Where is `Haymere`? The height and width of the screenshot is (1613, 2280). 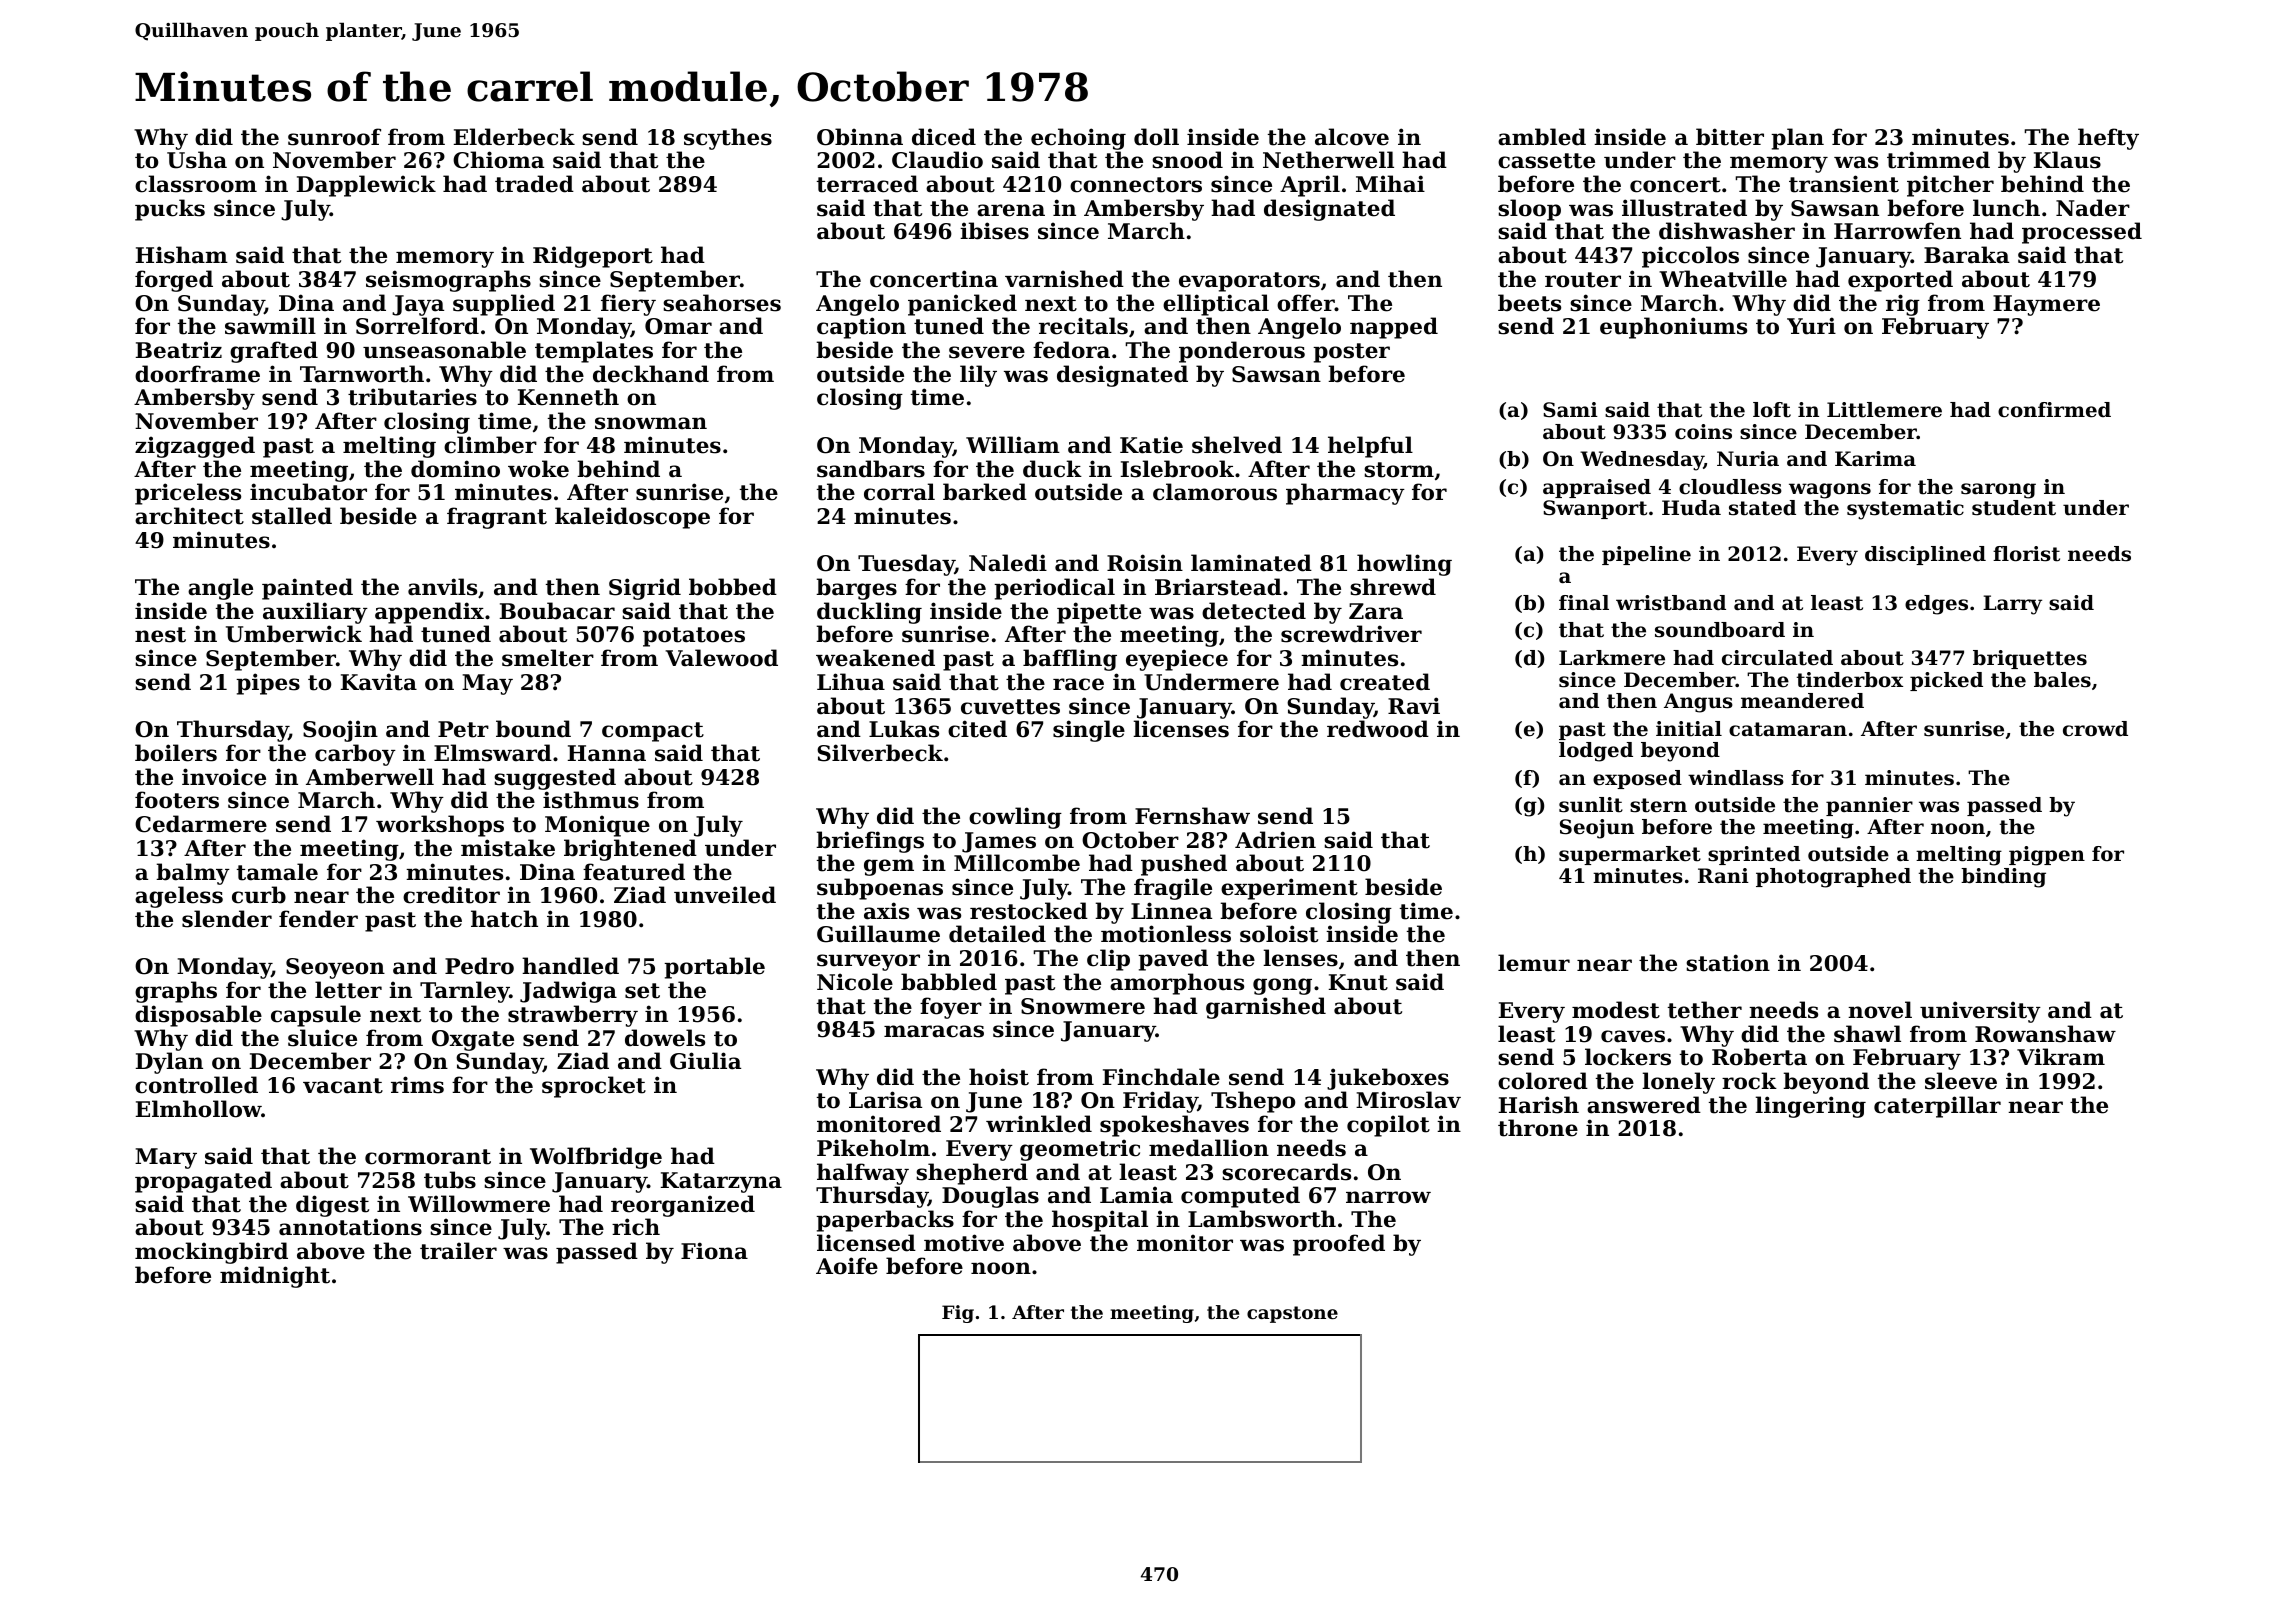
Haymere is located at coordinates (2046, 305).
